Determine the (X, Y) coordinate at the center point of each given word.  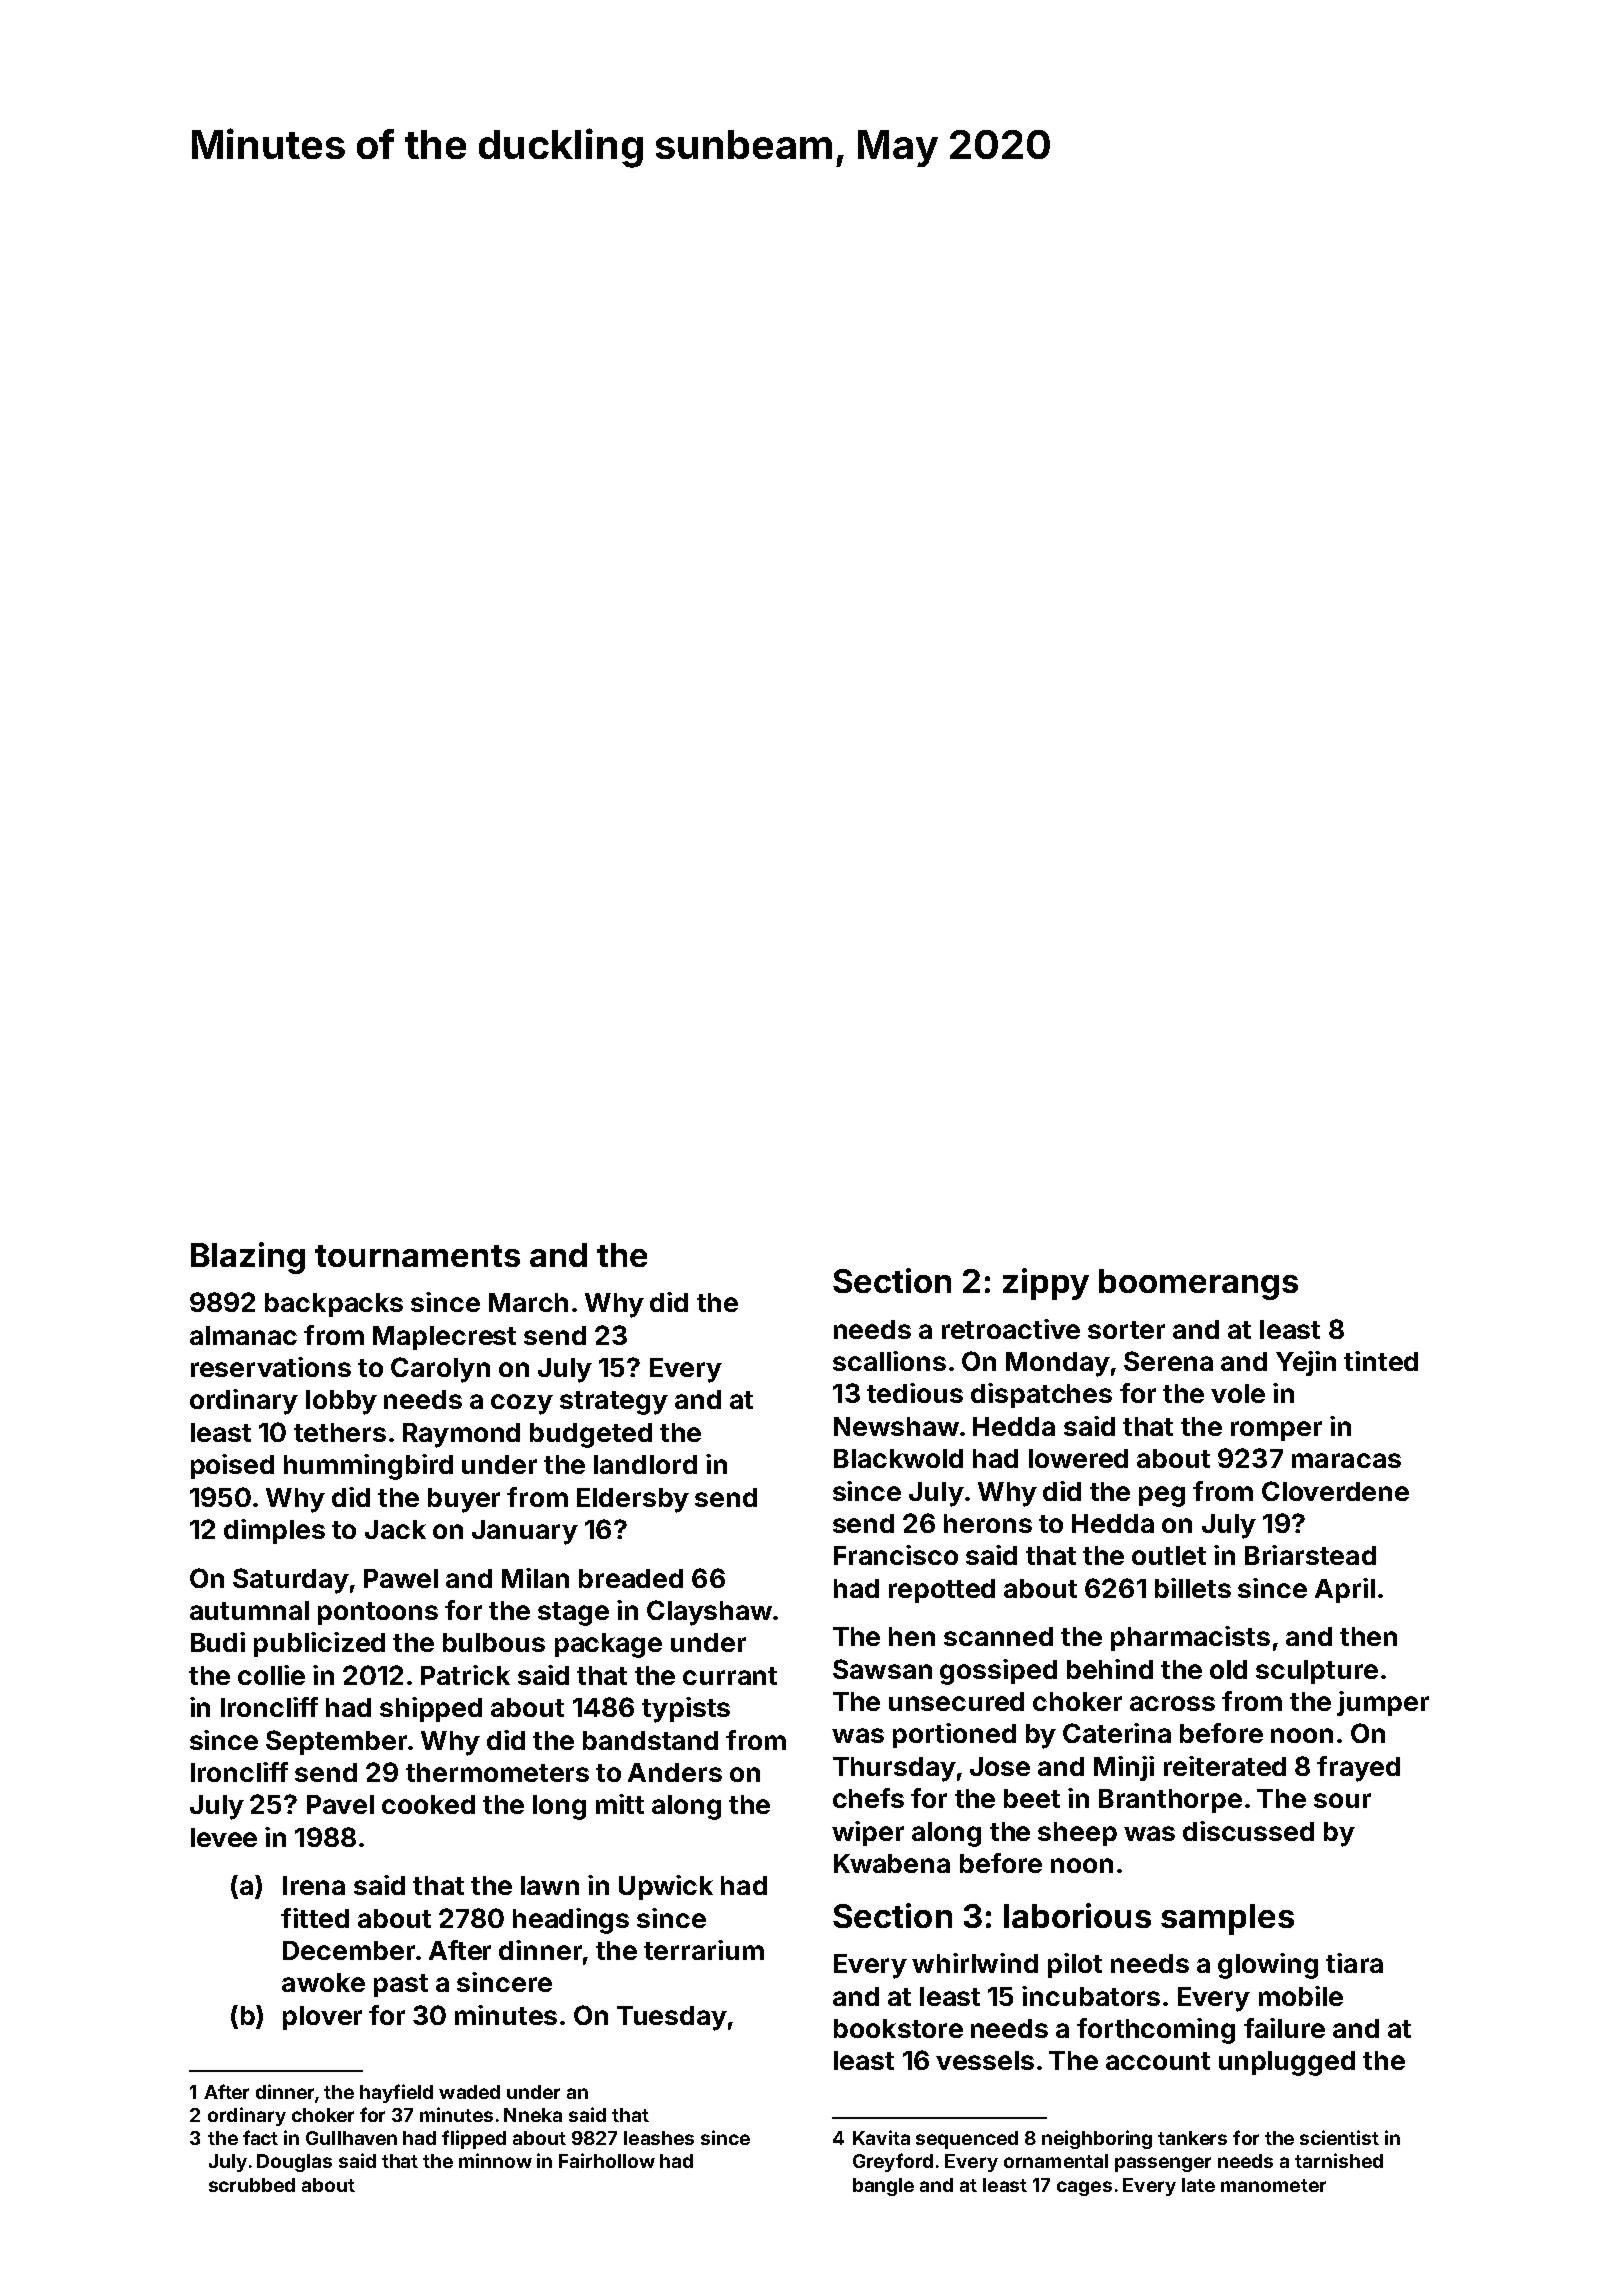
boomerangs (1198, 1284)
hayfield (396, 2093)
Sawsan (882, 1669)
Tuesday (672, 2018)
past (401, 1985)
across (1172, 1703)
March (528, 1302)
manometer (1273, 2185)
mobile (1301, 1996)
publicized (319, 1644)
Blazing (248, 1258)
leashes (659, 2138)
